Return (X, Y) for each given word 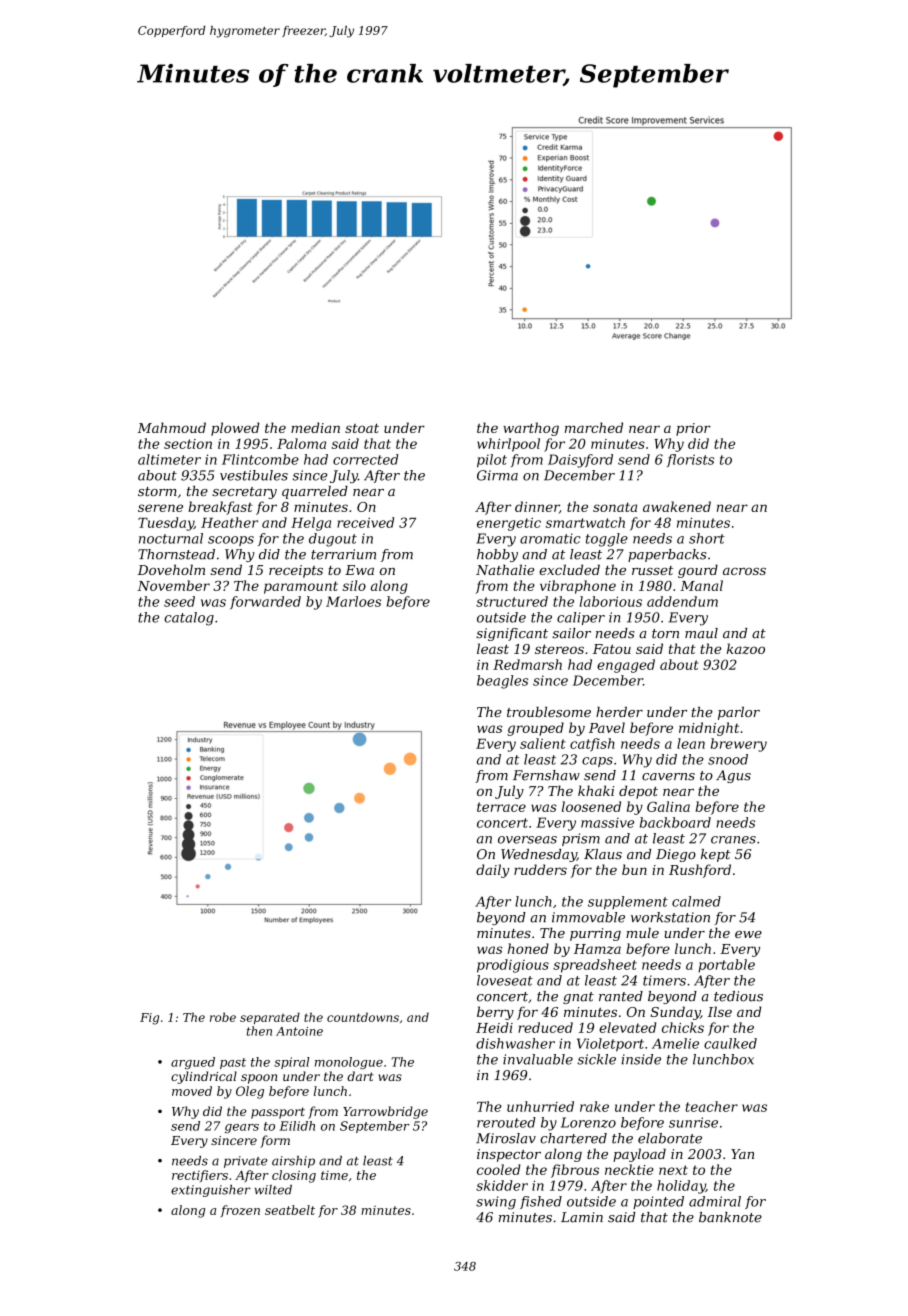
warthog (531, 429)
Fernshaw (546, 775)
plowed (235, 429)
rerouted (506, 1122)
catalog (189, 619)
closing (294, 1176)
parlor (739, 713)
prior (693, 429)
